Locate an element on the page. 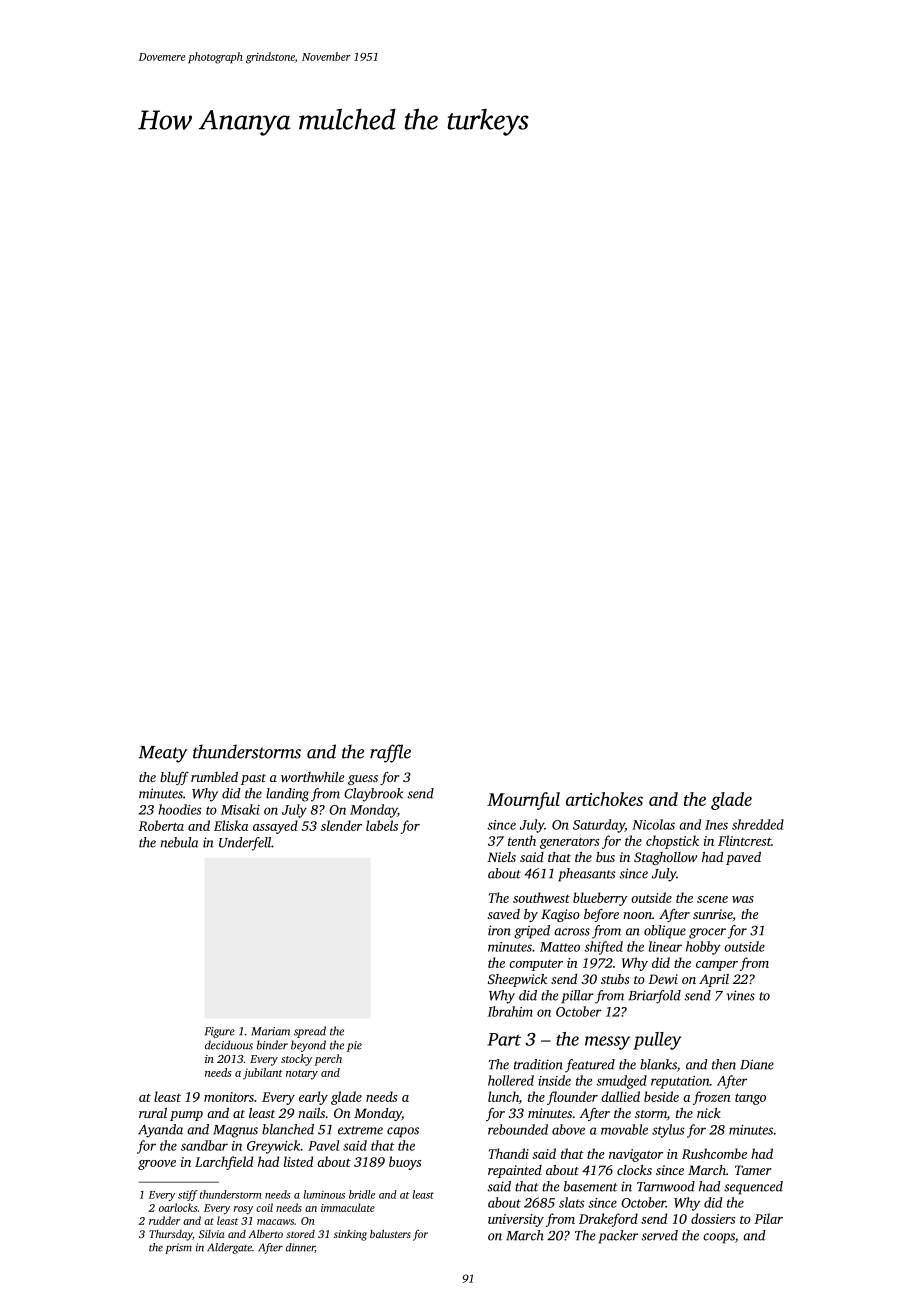  Underfell is located at coordinates (245, 844).
